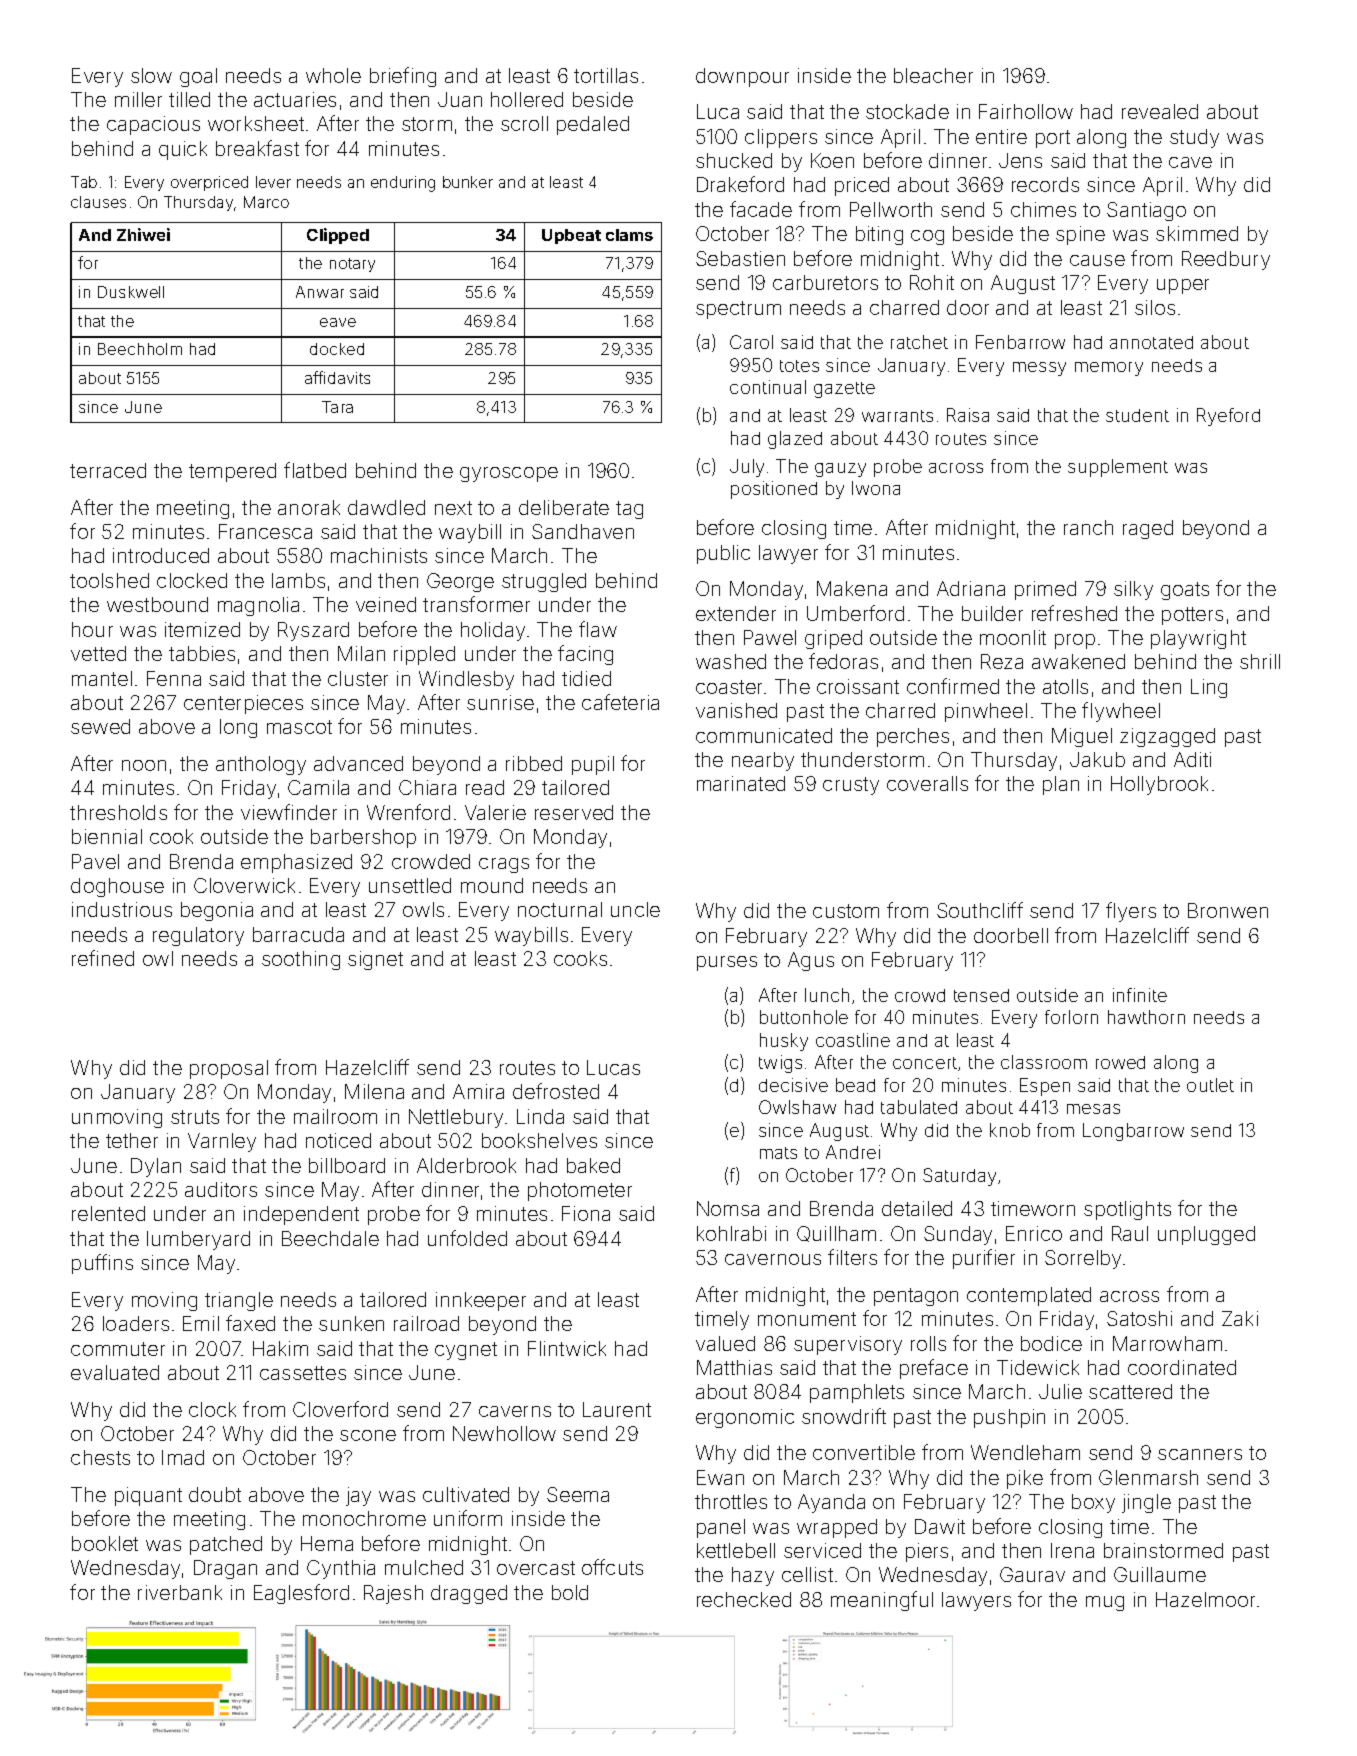  What do you see at coordinates (1045, 590) in the page?
I see `primed` at bounding box center [1045, 590].
